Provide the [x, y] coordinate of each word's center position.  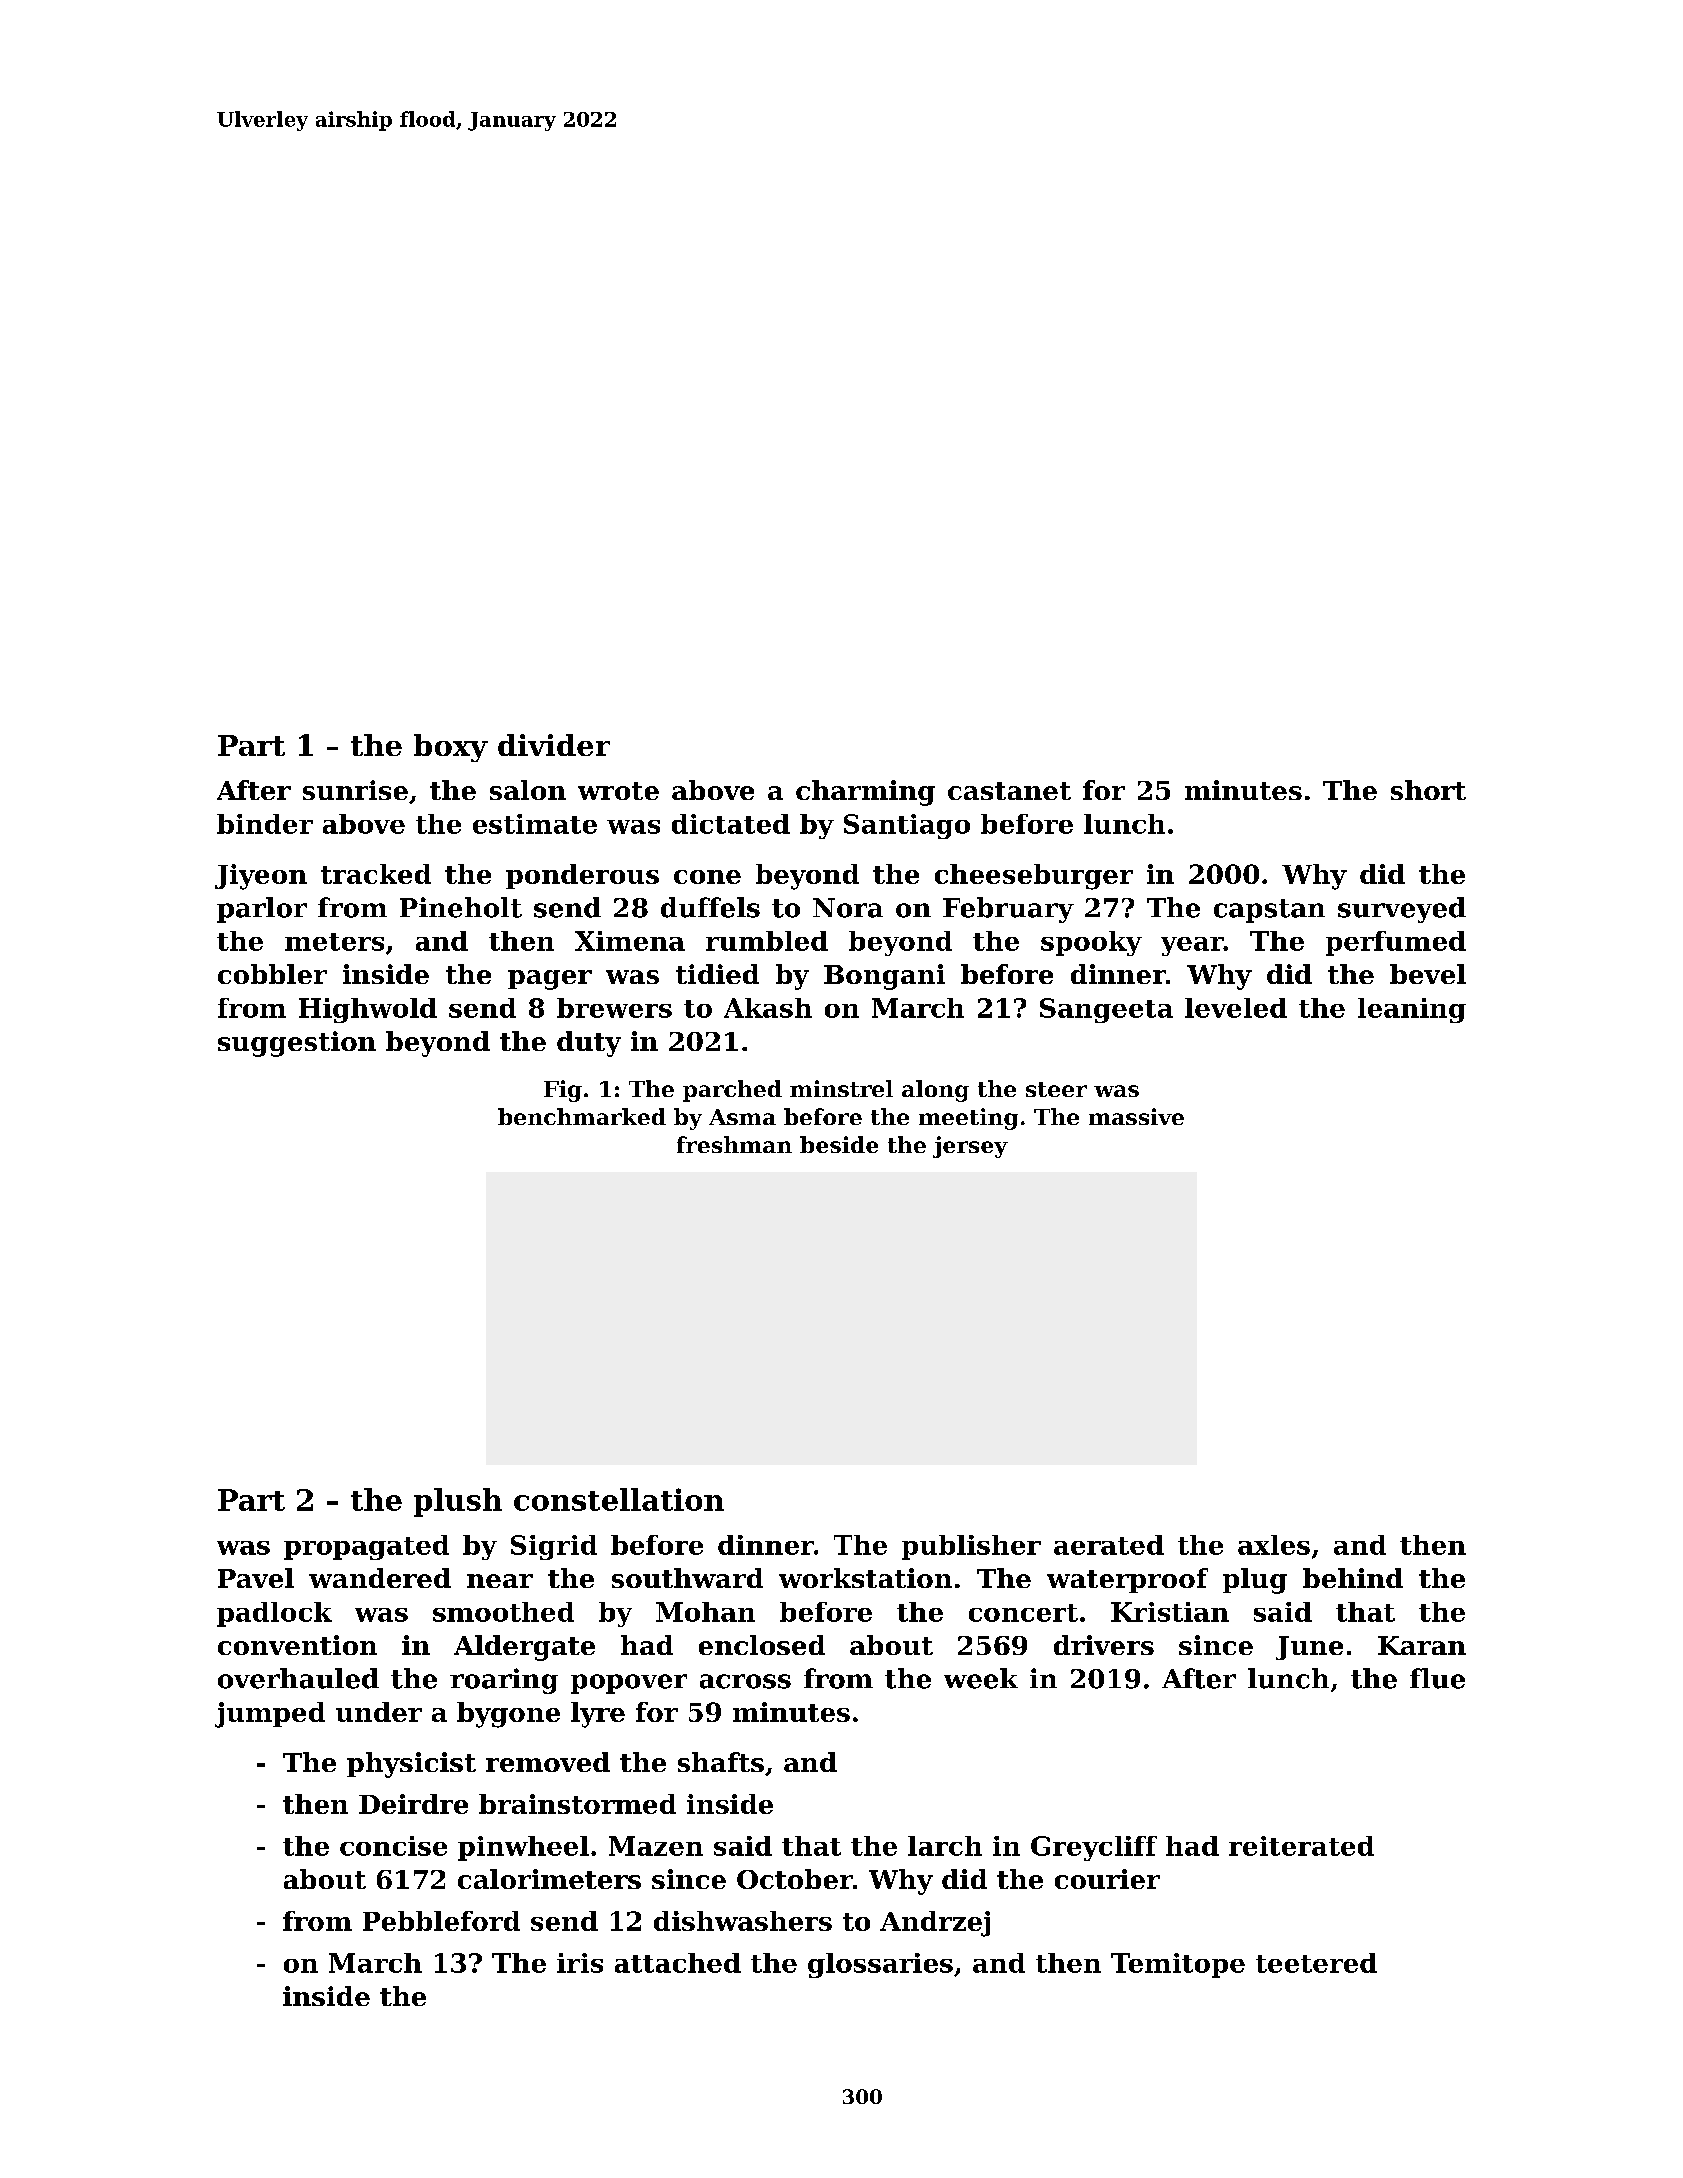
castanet [1009, 791]
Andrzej [935, 1924]
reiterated [1301, 1846]
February [1008, 910]
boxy [451, 748]
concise [393, 1846]
